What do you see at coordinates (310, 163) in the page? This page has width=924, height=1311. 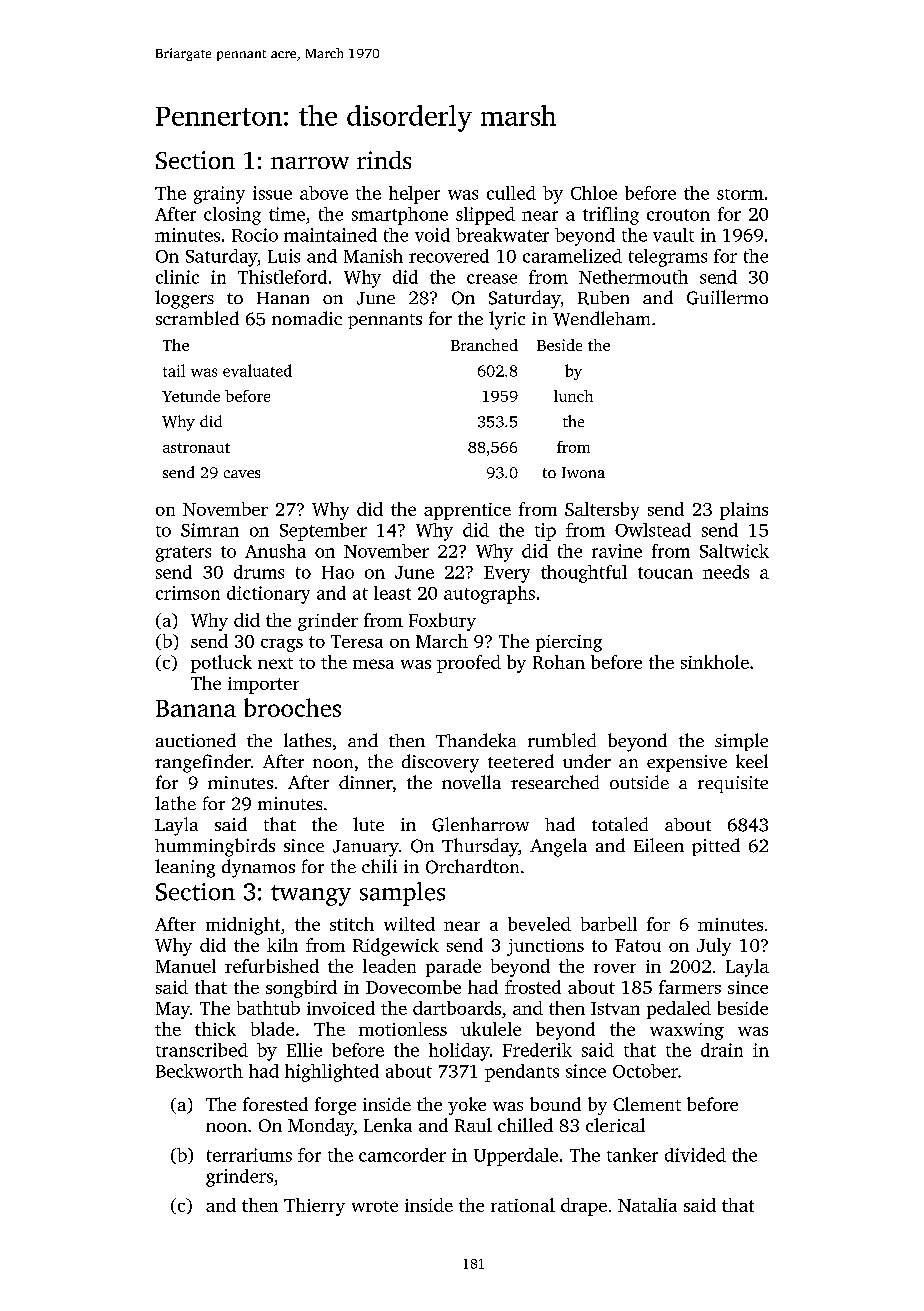 I see `narrow` at bounding box center [310, 163].
